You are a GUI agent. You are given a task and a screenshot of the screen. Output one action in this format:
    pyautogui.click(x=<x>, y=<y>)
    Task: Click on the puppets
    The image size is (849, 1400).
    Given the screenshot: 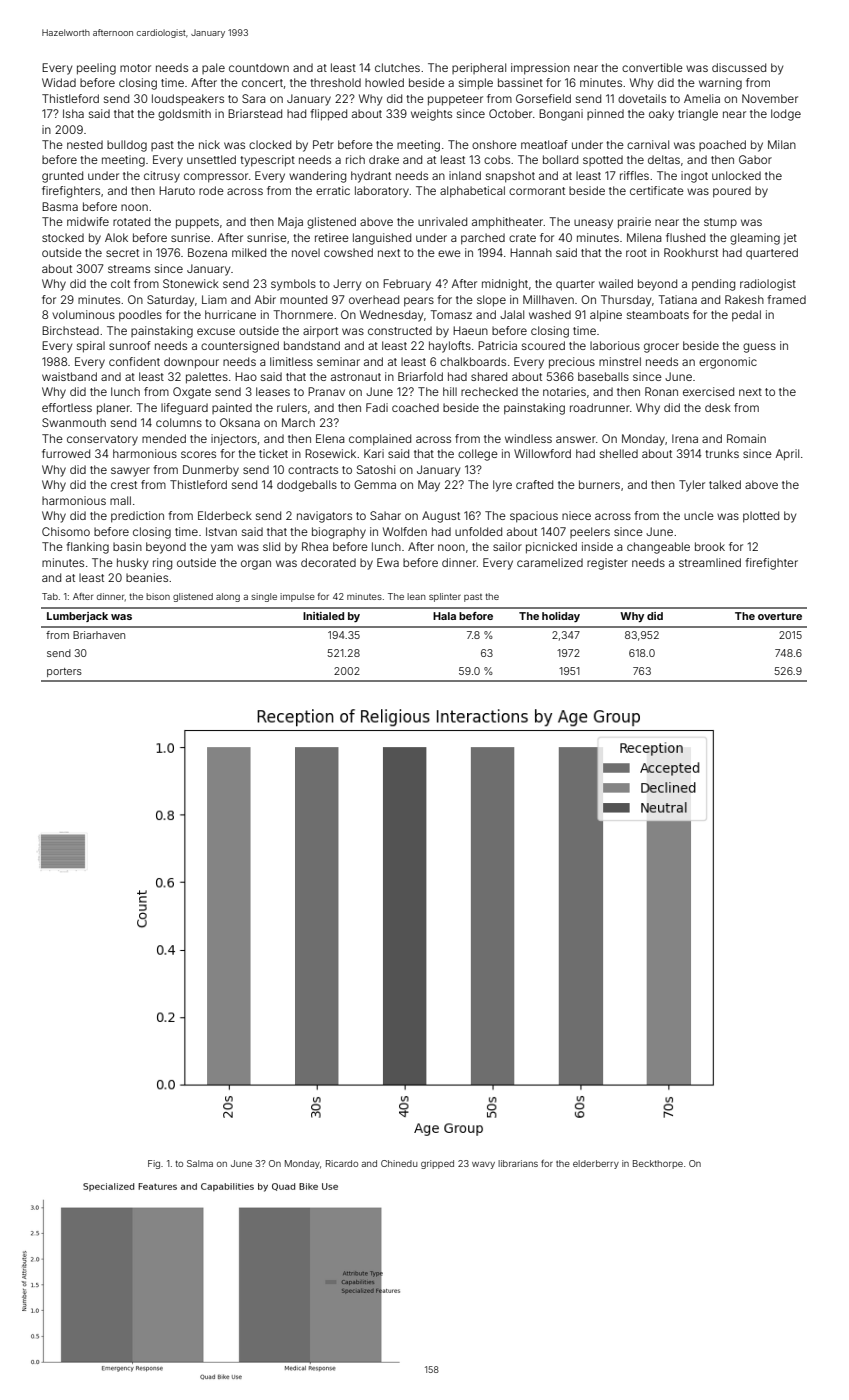 What is the action you would take?
    pyautogui.click(x=197, y=223)
